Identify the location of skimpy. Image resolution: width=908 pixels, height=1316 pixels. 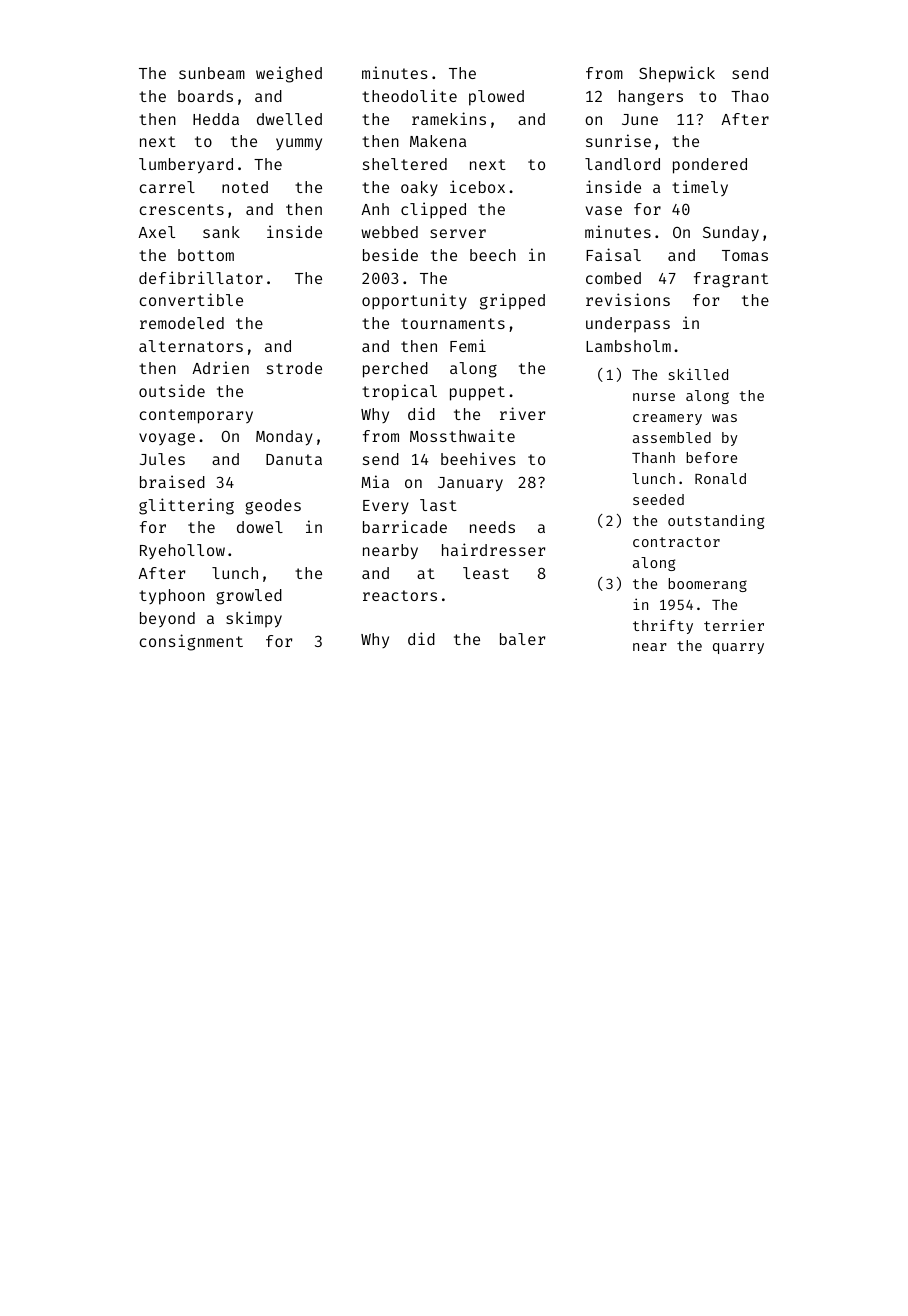
(254, 619).
